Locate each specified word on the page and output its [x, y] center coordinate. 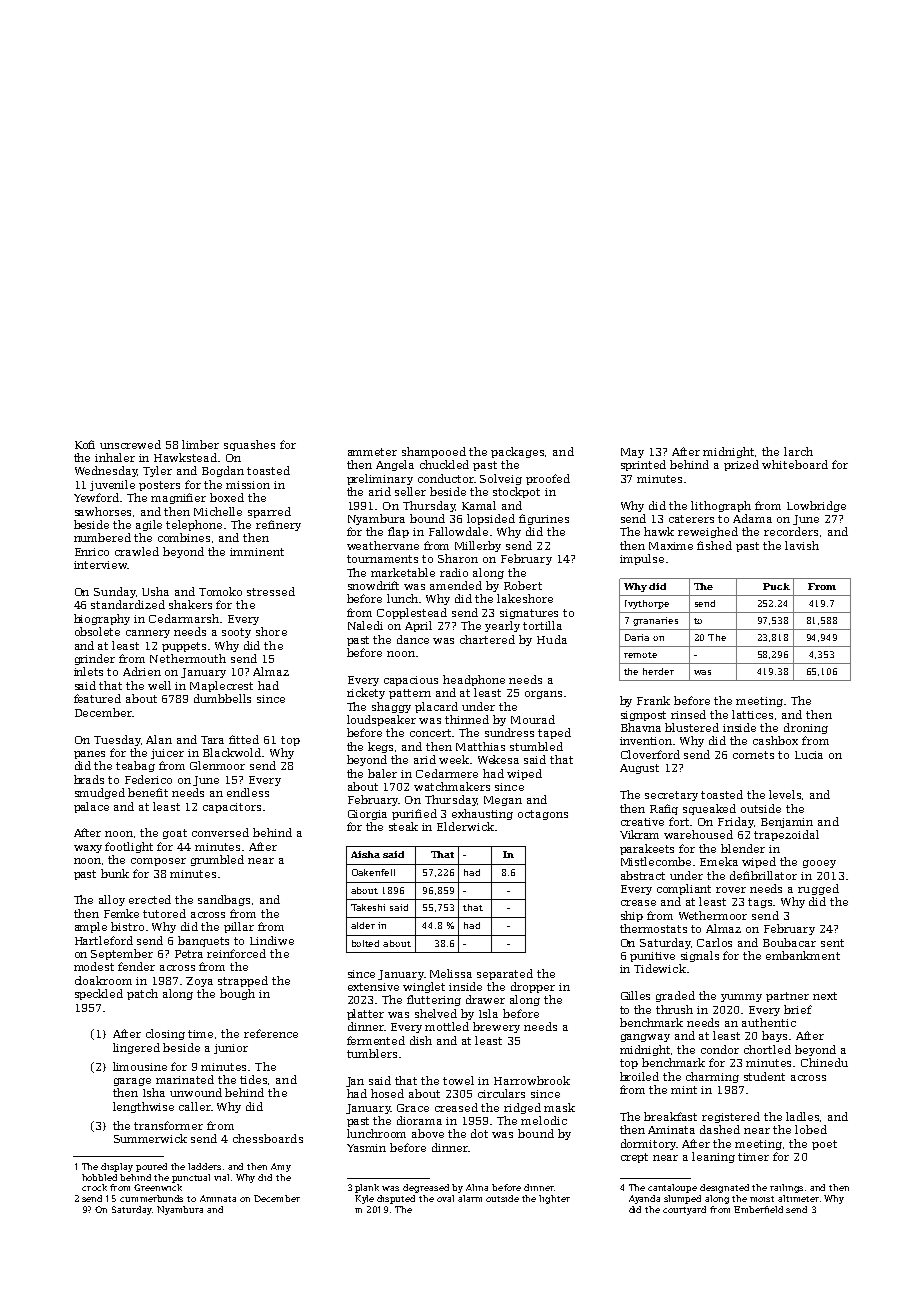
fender [136, 966]
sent [832, 943]
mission [248, 485]
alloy [112, 900]
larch [798, 451]
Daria [637, 637]
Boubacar [789, 942]
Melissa [451, 973]
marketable [403, 572]
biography [102, 619]
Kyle [364, 1199]
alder [363, 925]
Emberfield [758, 1209]
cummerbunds [151, 1198]
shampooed [434, 452]
